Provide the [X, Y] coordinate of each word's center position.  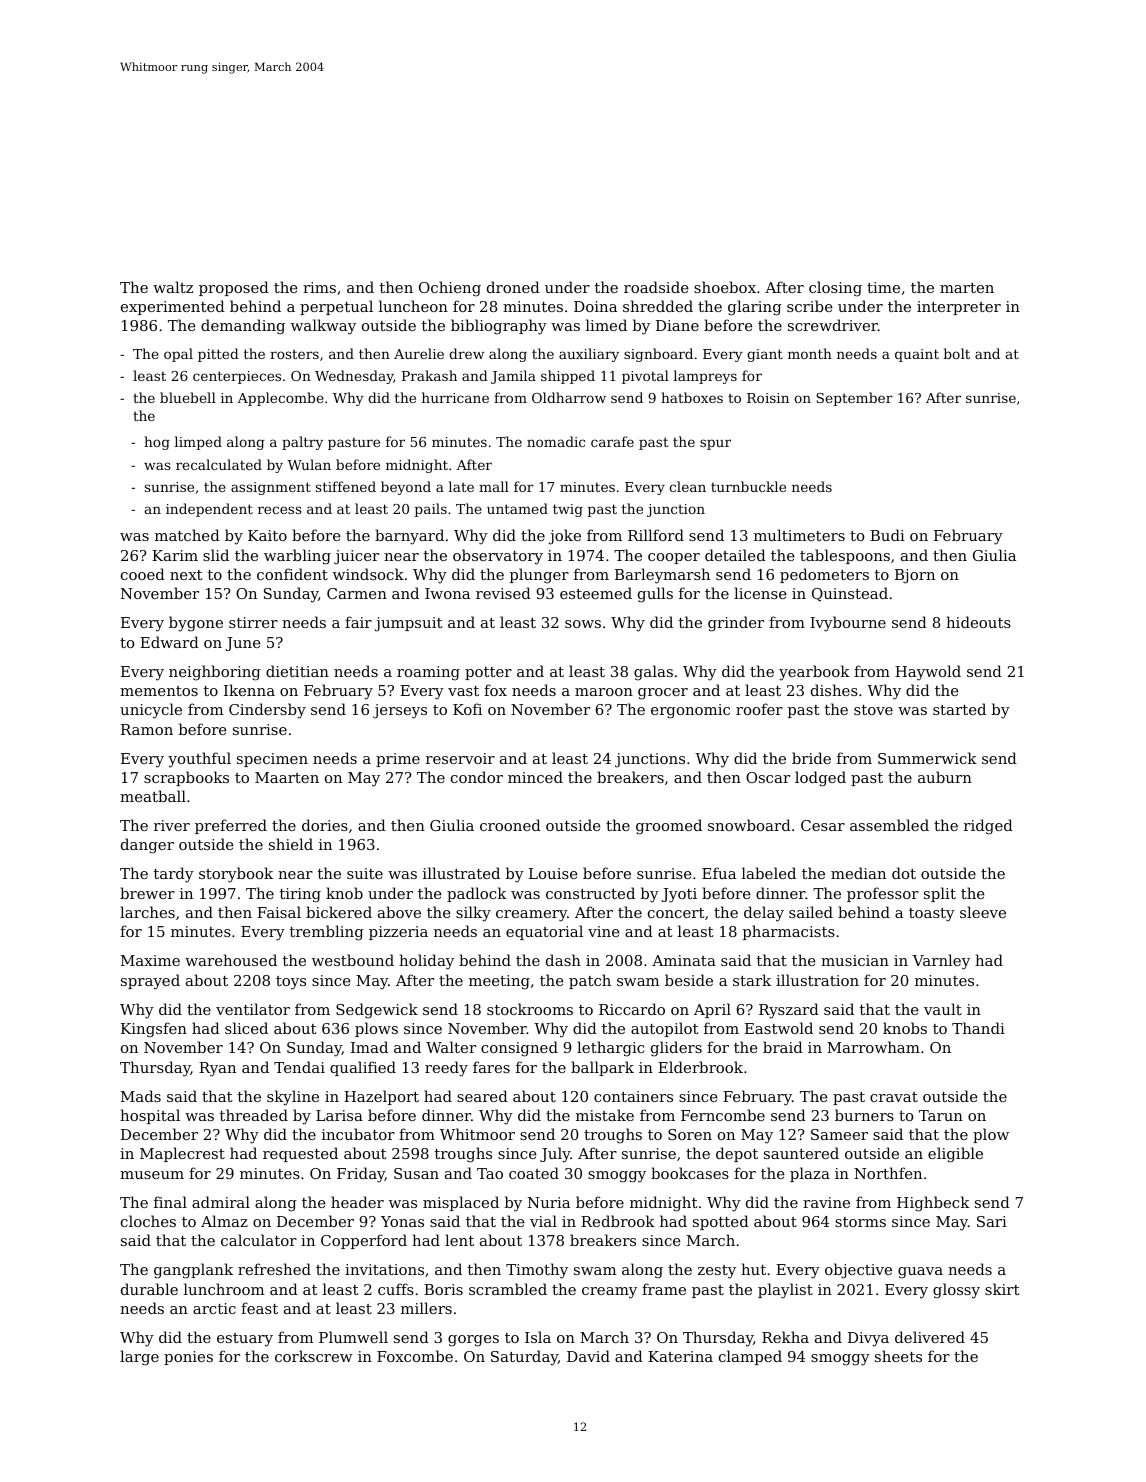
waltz [173, 287]
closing [835, 289]
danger [147, 846]
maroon [604, 692]
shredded [658, 306]
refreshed [274, 1269]
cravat [894, 1097]
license [760, 593]
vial [543, 1221]
